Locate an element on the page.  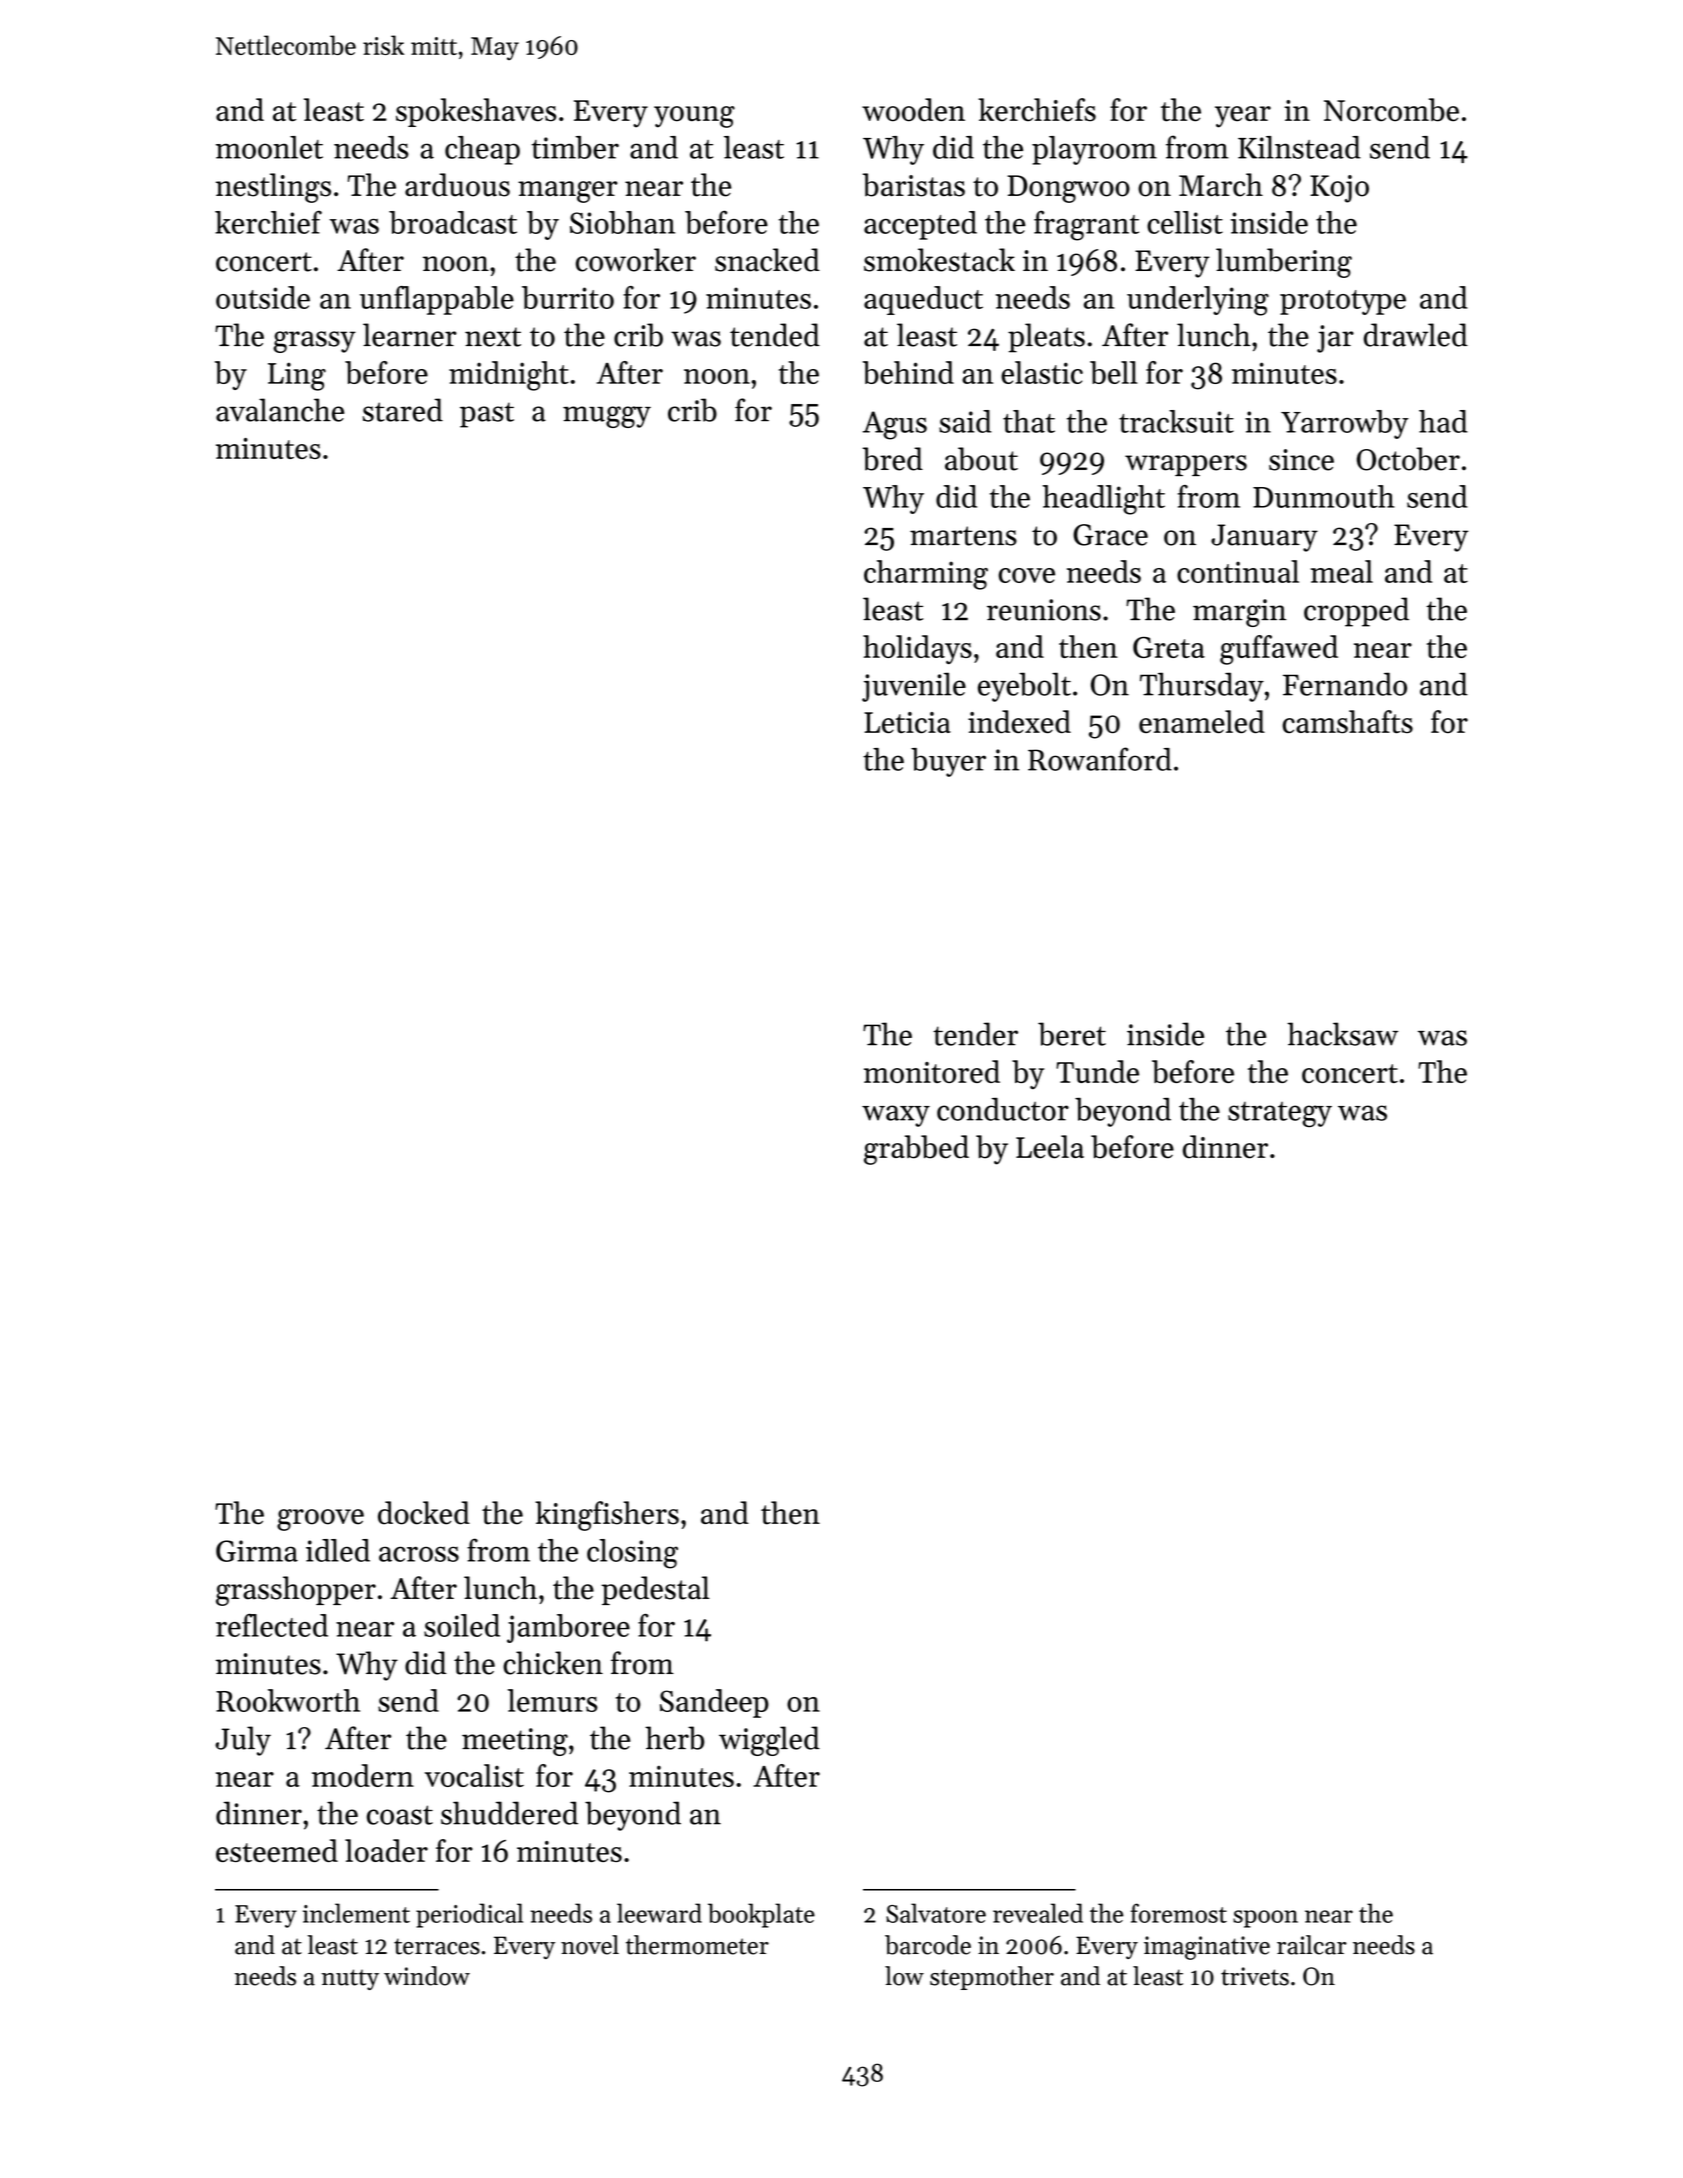
past is located at coordinates (487, 415).
